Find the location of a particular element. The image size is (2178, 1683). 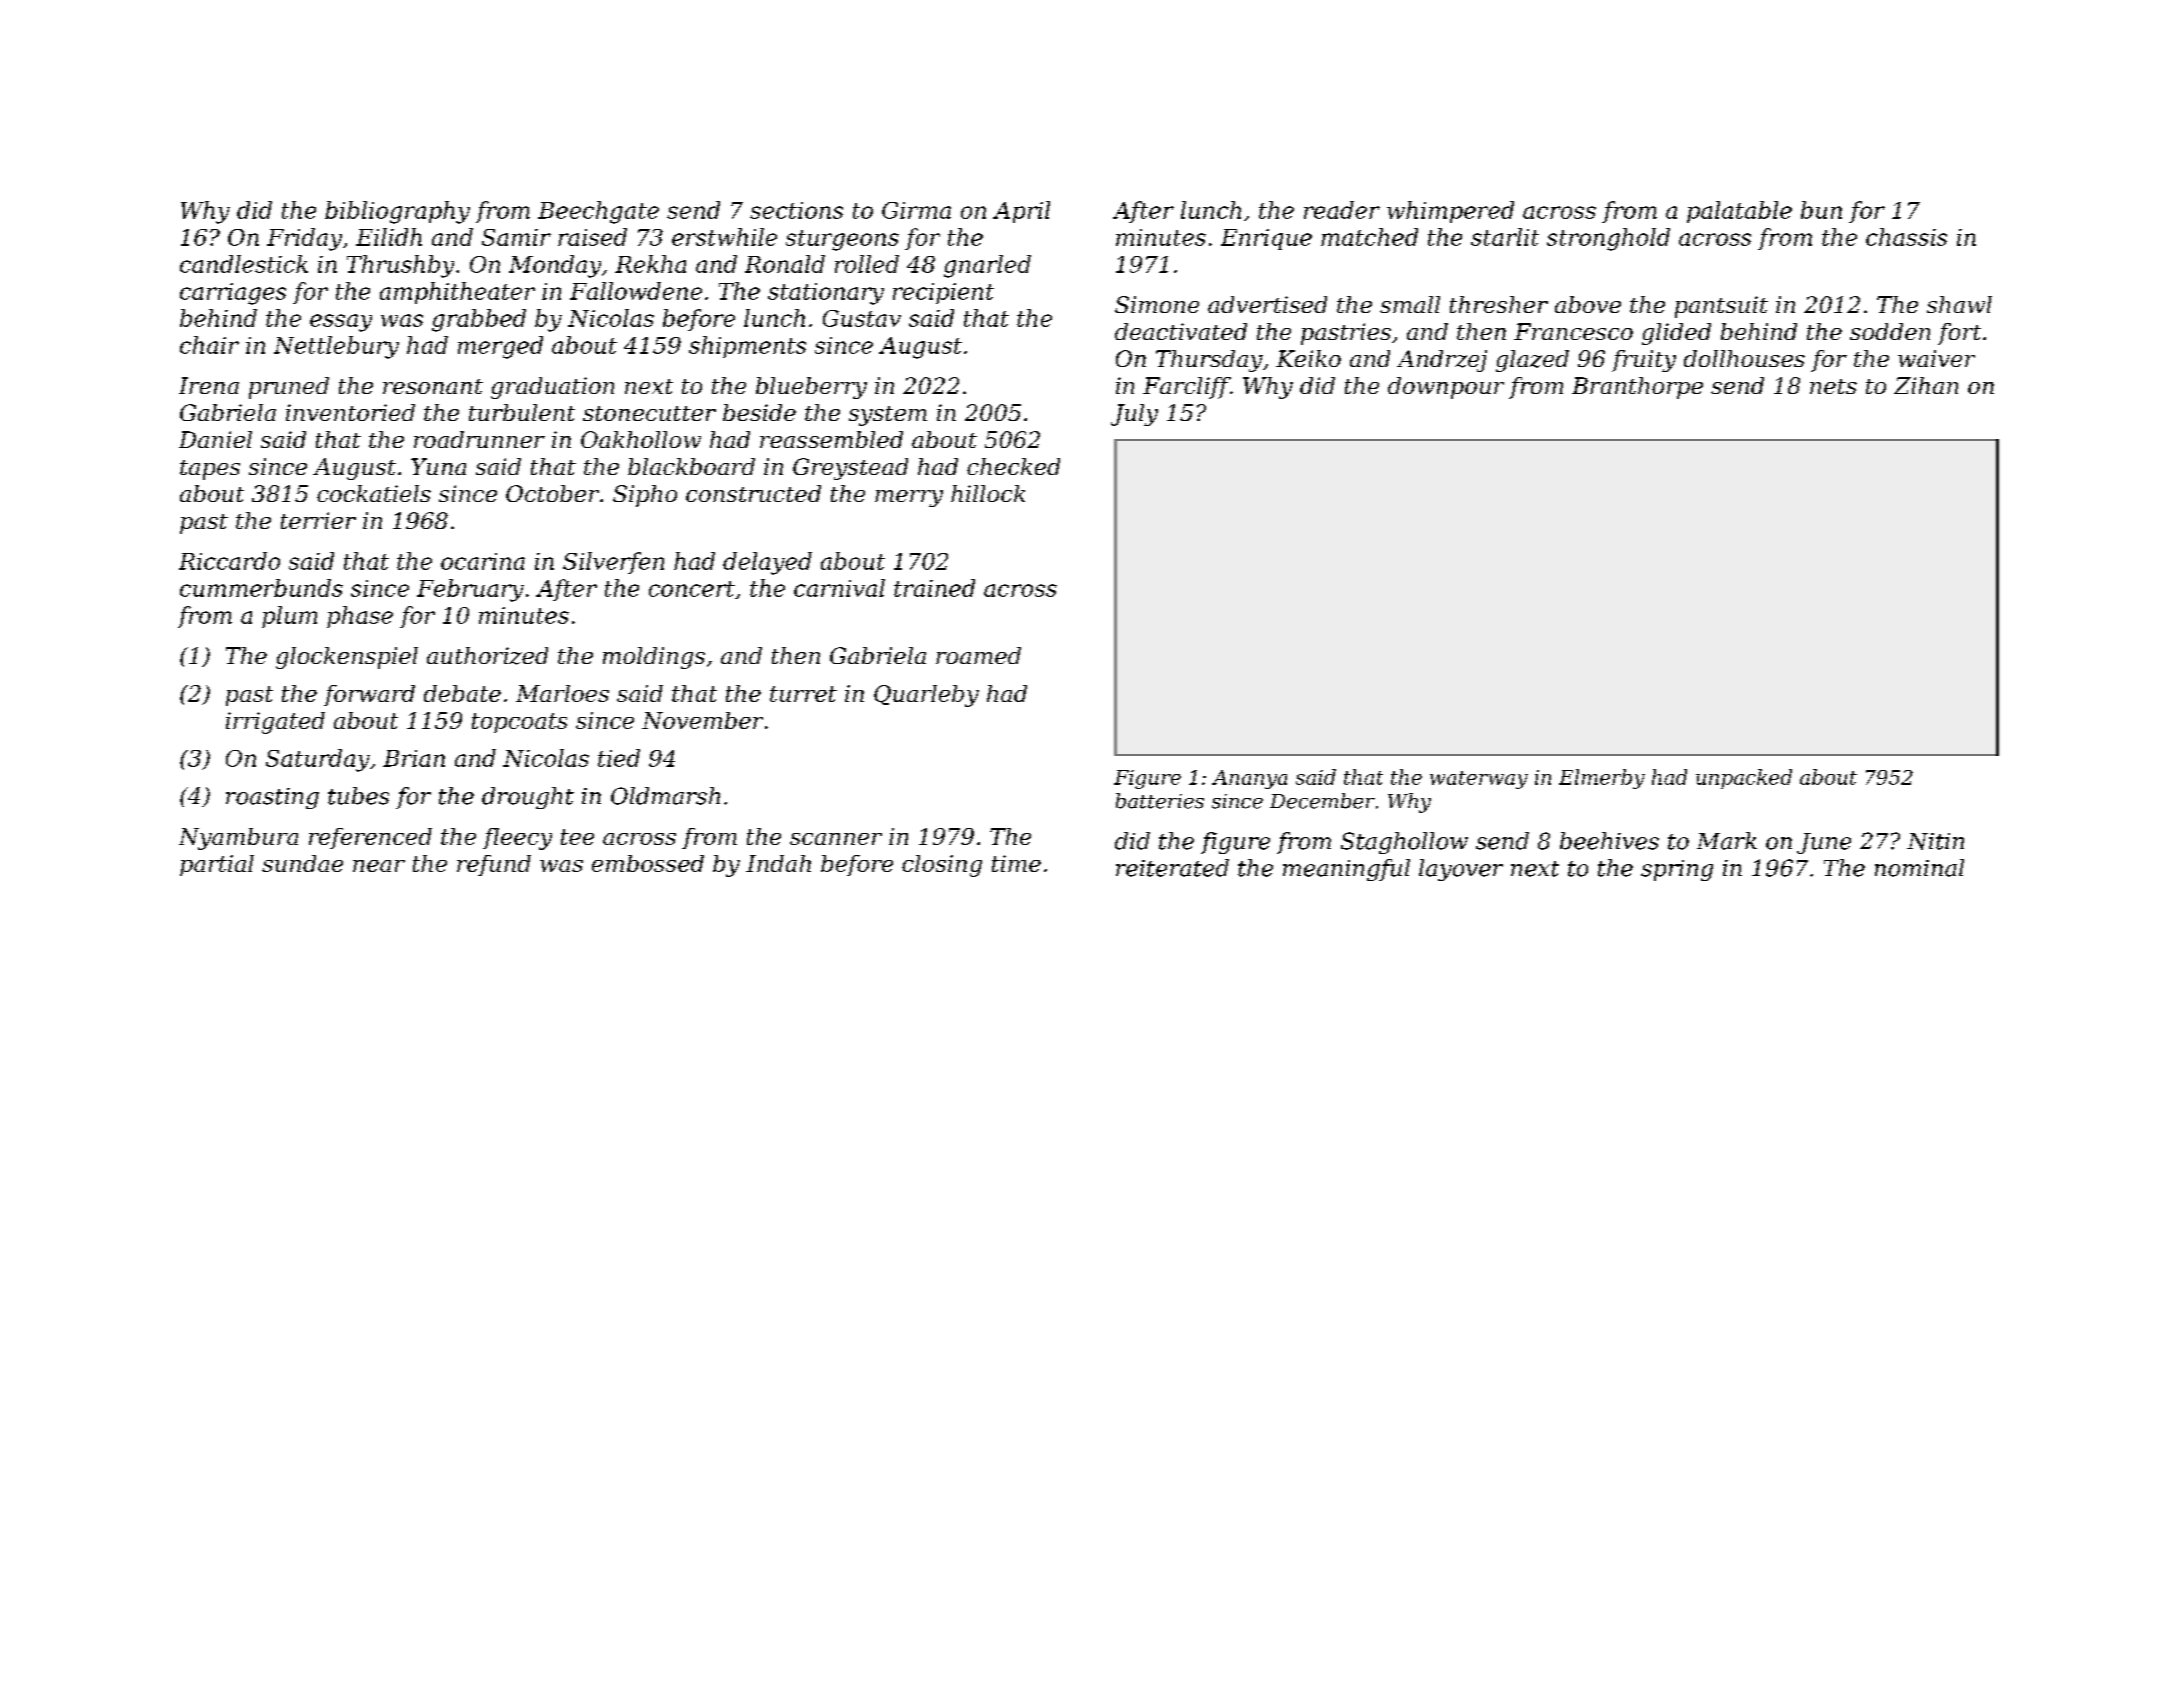

tubes is located at coordinates (358, 796).
